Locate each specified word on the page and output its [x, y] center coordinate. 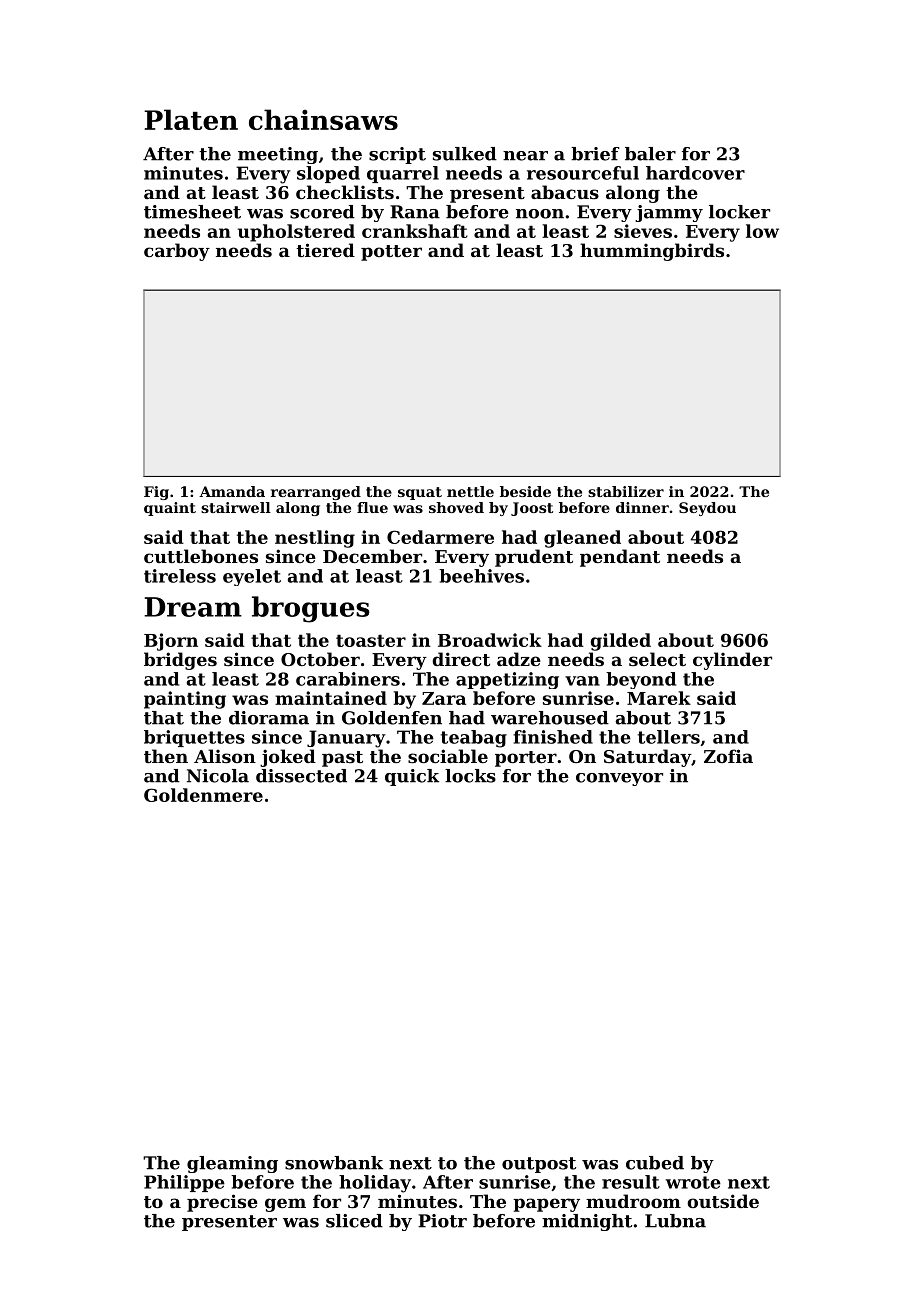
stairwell [236, 507]
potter [391, 253]
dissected [301, 776]
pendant [620, 558]
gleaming [232, 1164]
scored [322, 212]
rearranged [316, 493]
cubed [655, 1163]
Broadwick [490, 640]
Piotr [442, 1221]
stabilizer [626, 491]
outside [723, 1201]
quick [412, 777]
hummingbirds [652, 252]
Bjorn [171, 642]
